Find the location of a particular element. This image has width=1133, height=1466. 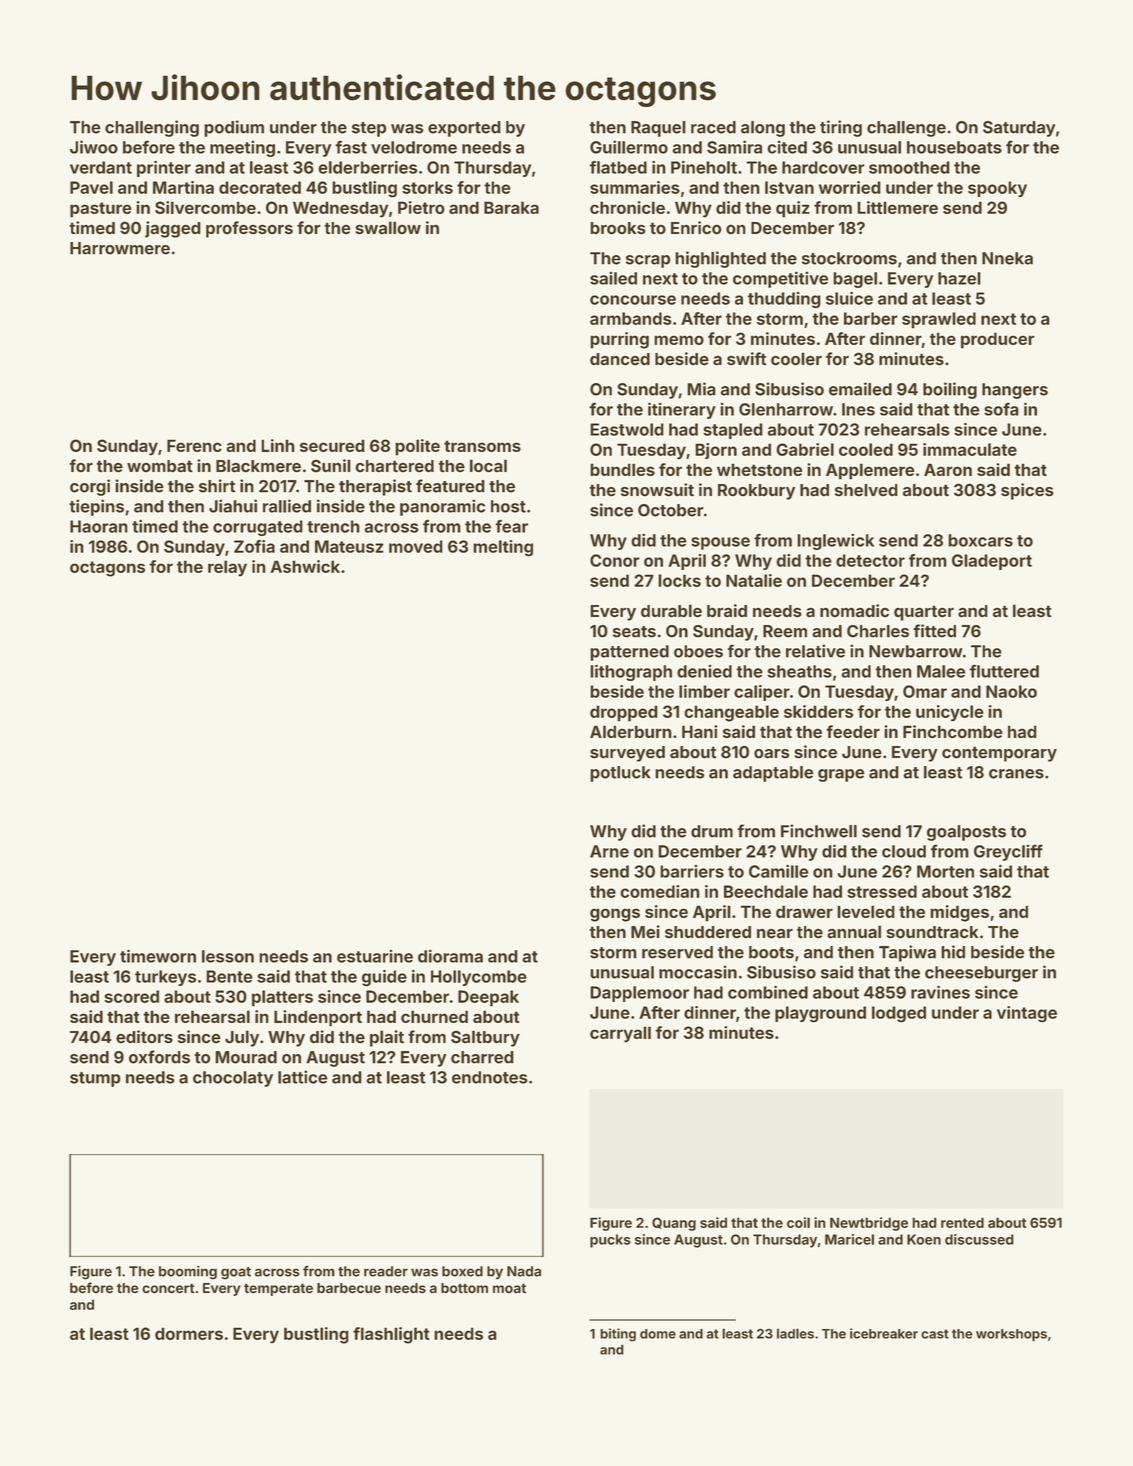

podium is located at coordinates (234, 128).
